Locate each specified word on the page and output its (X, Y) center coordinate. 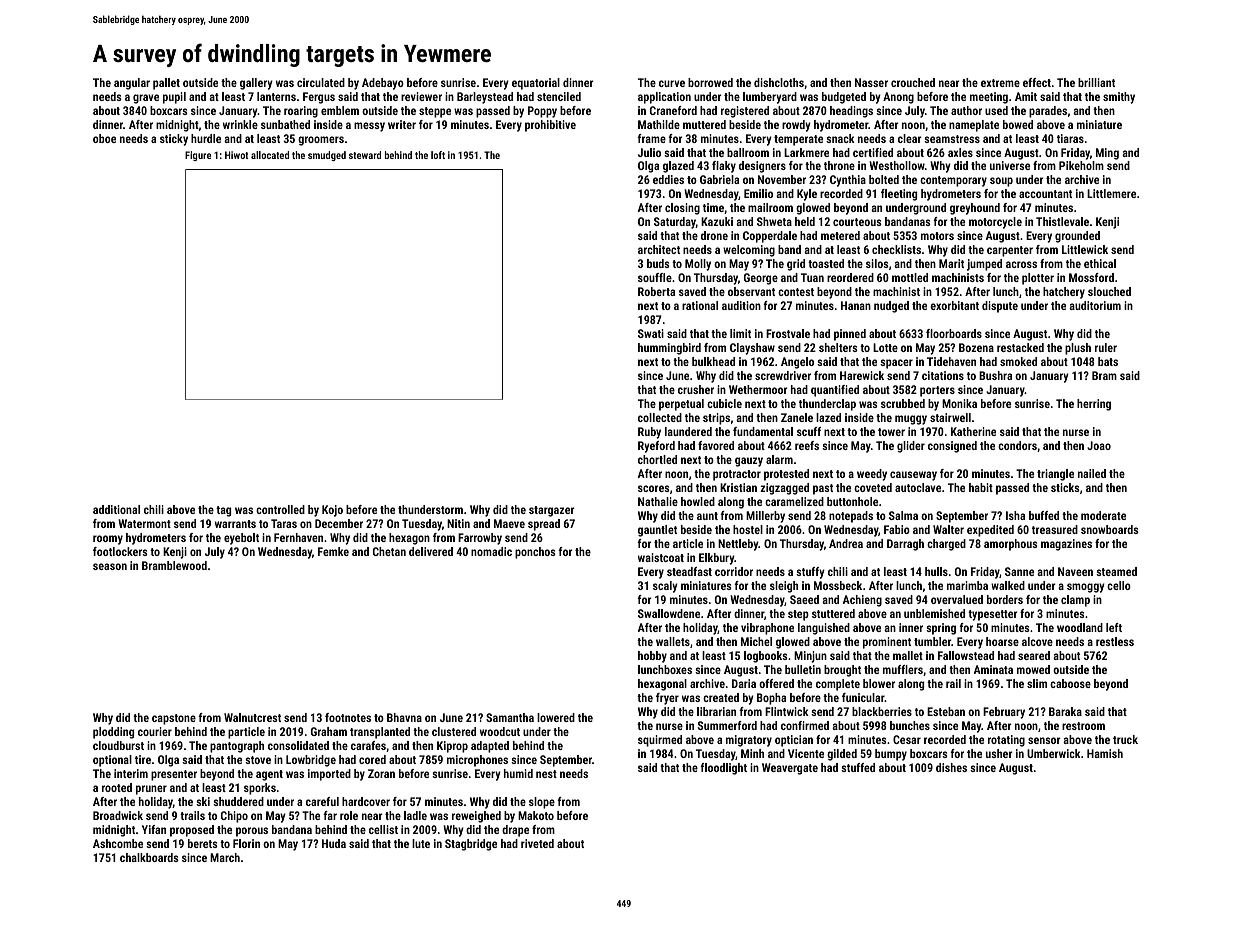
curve (672, 83)
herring (1094, 405)
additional (116, 509)
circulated (321, 82)
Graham (329, 731)
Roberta (656, 291)
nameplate (974, 126)
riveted (537, 843)
